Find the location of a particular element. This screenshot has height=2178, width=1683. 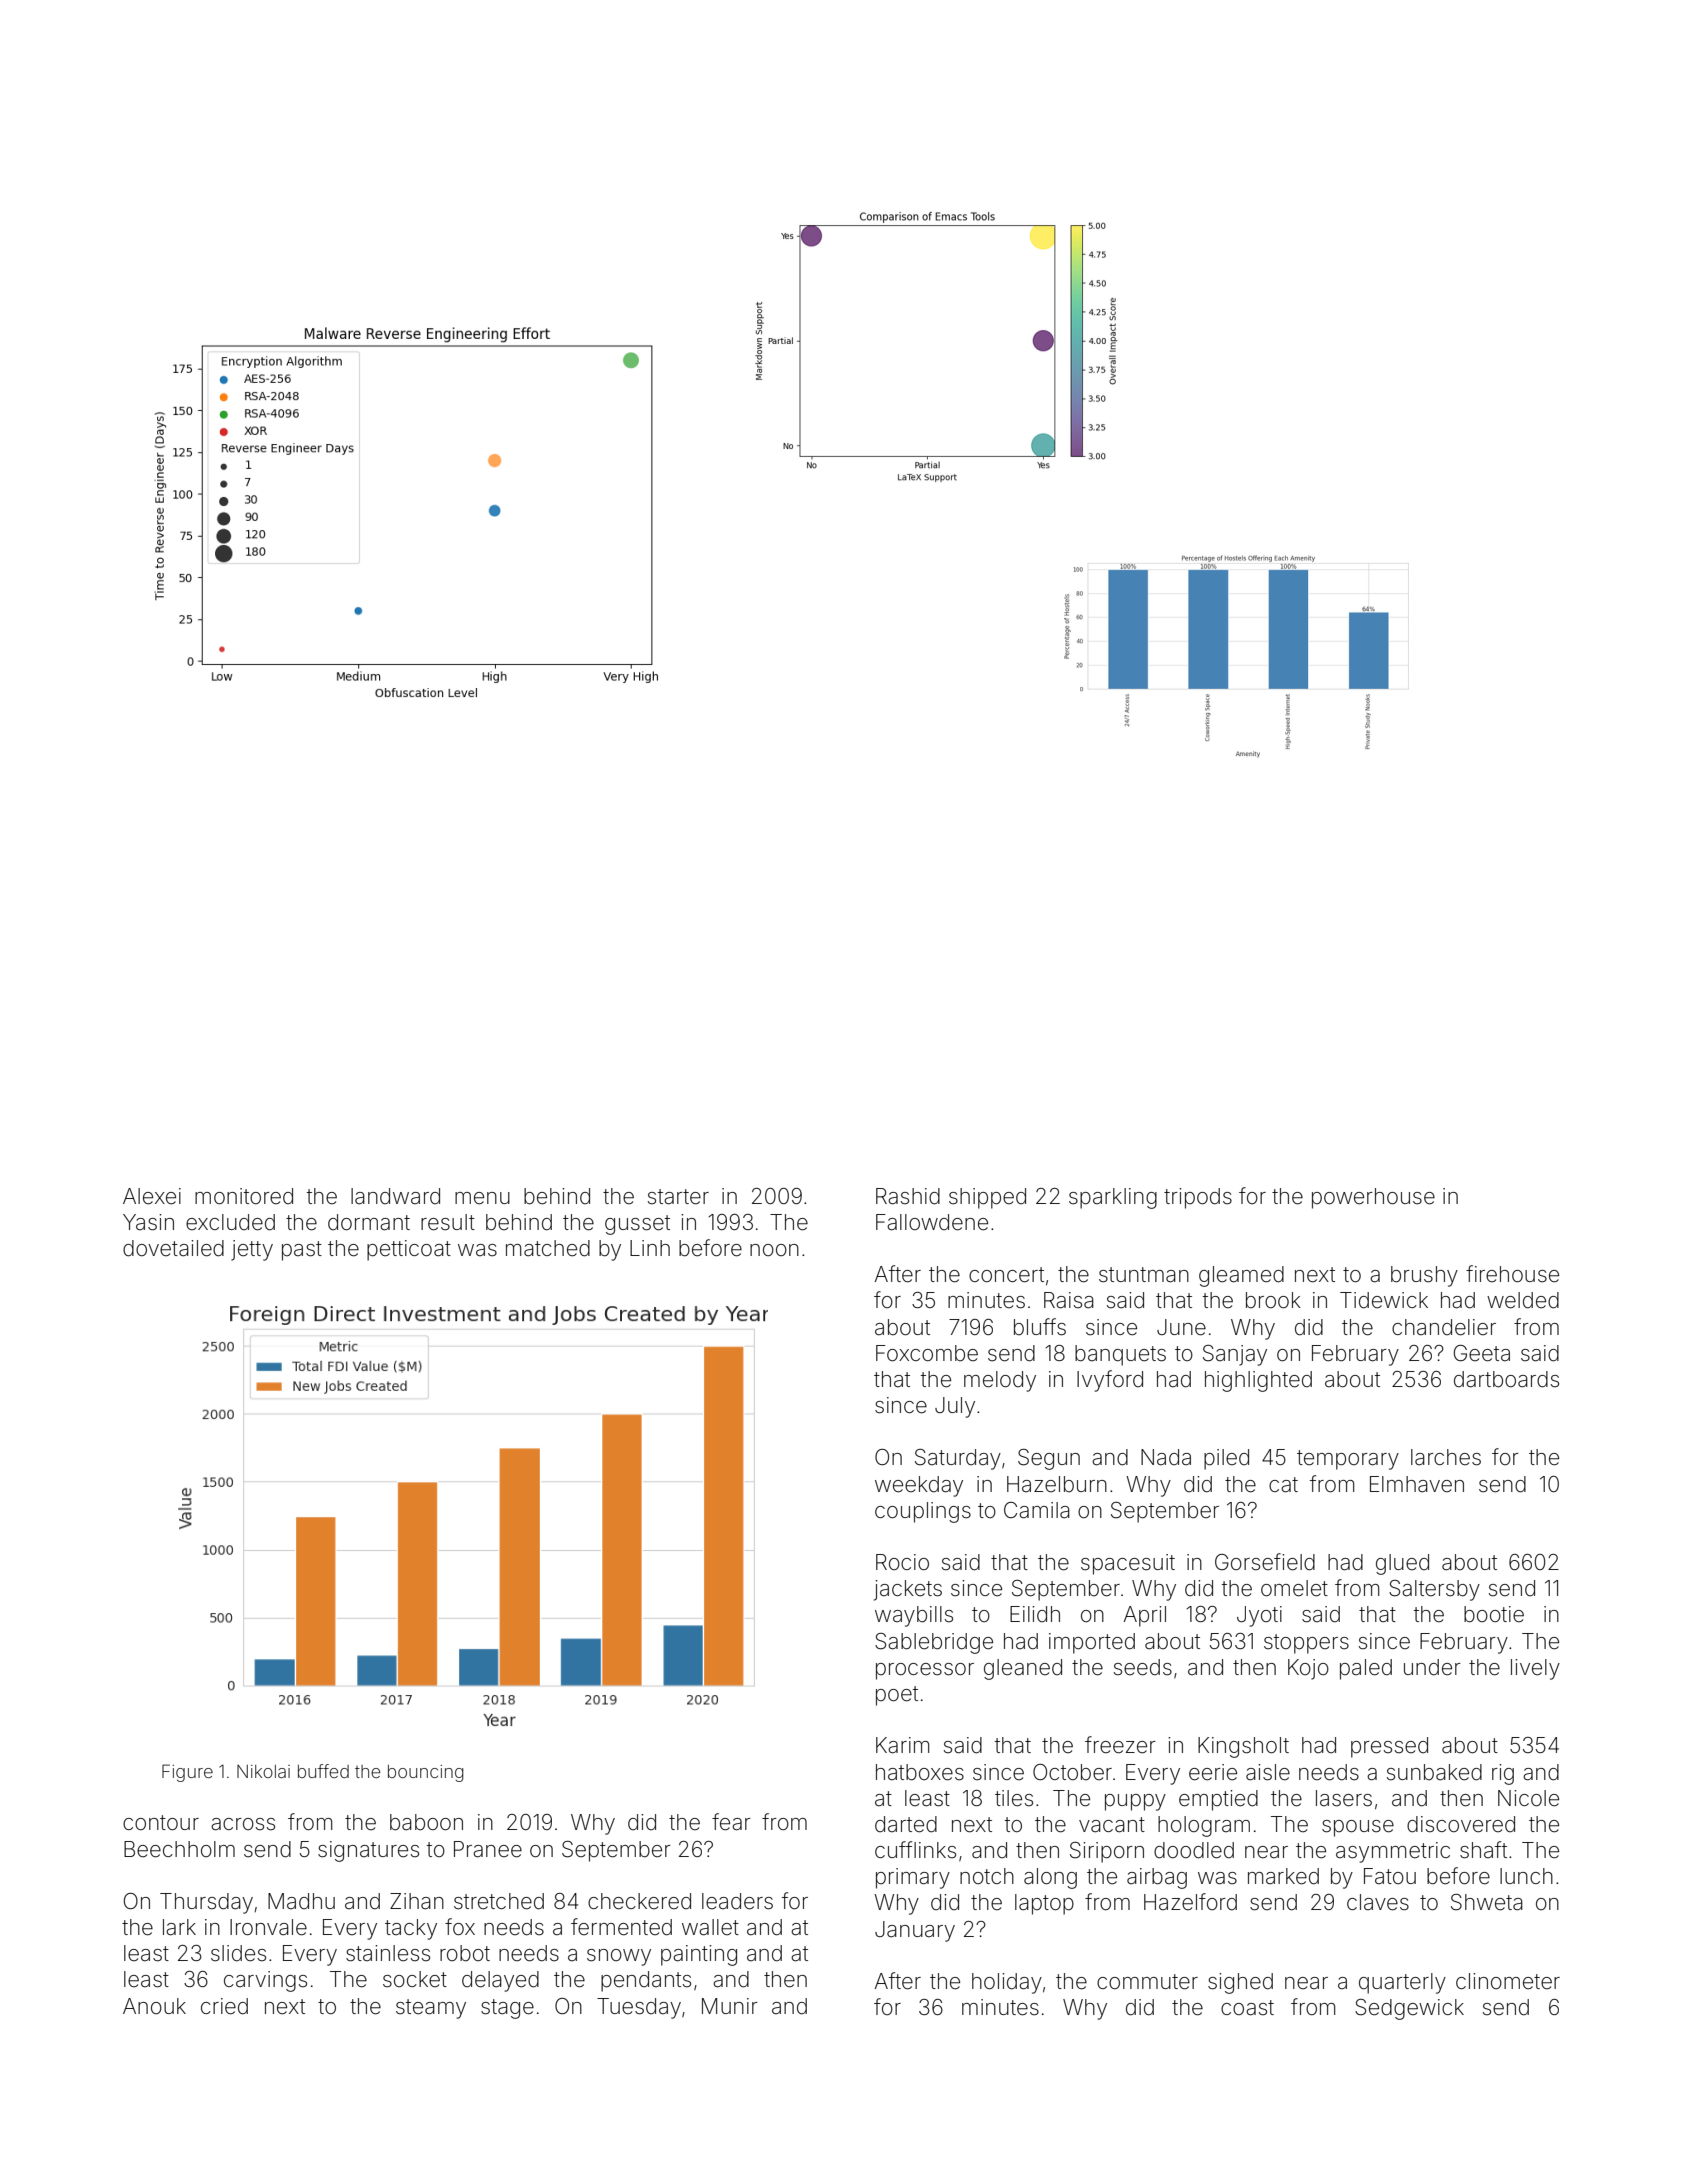

buffed is located at coordinates (323, 1771).
